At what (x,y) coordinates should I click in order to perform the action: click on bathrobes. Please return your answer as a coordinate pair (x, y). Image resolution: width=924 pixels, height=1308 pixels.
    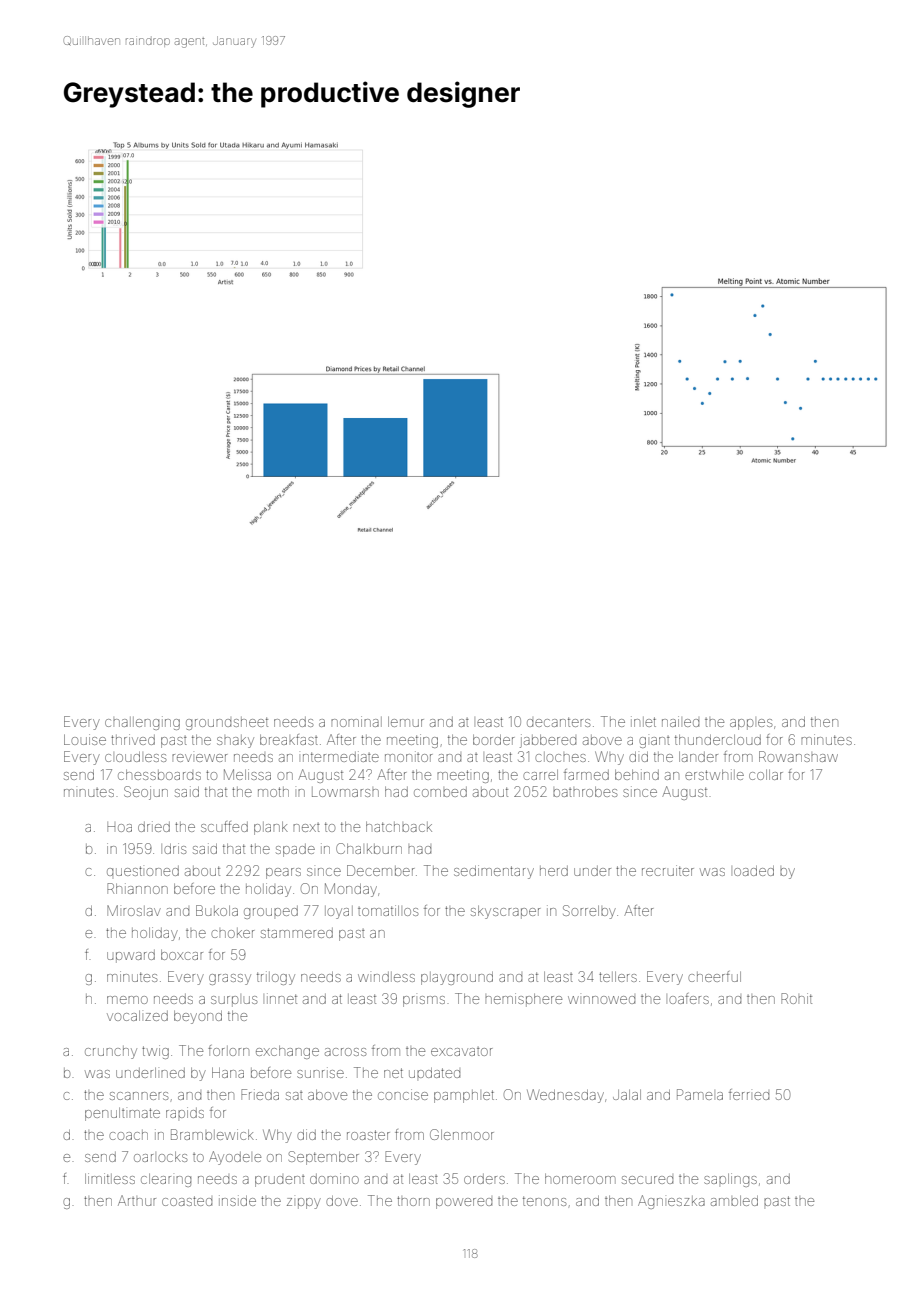
    Looking at the image, I should click on (585, 792).
